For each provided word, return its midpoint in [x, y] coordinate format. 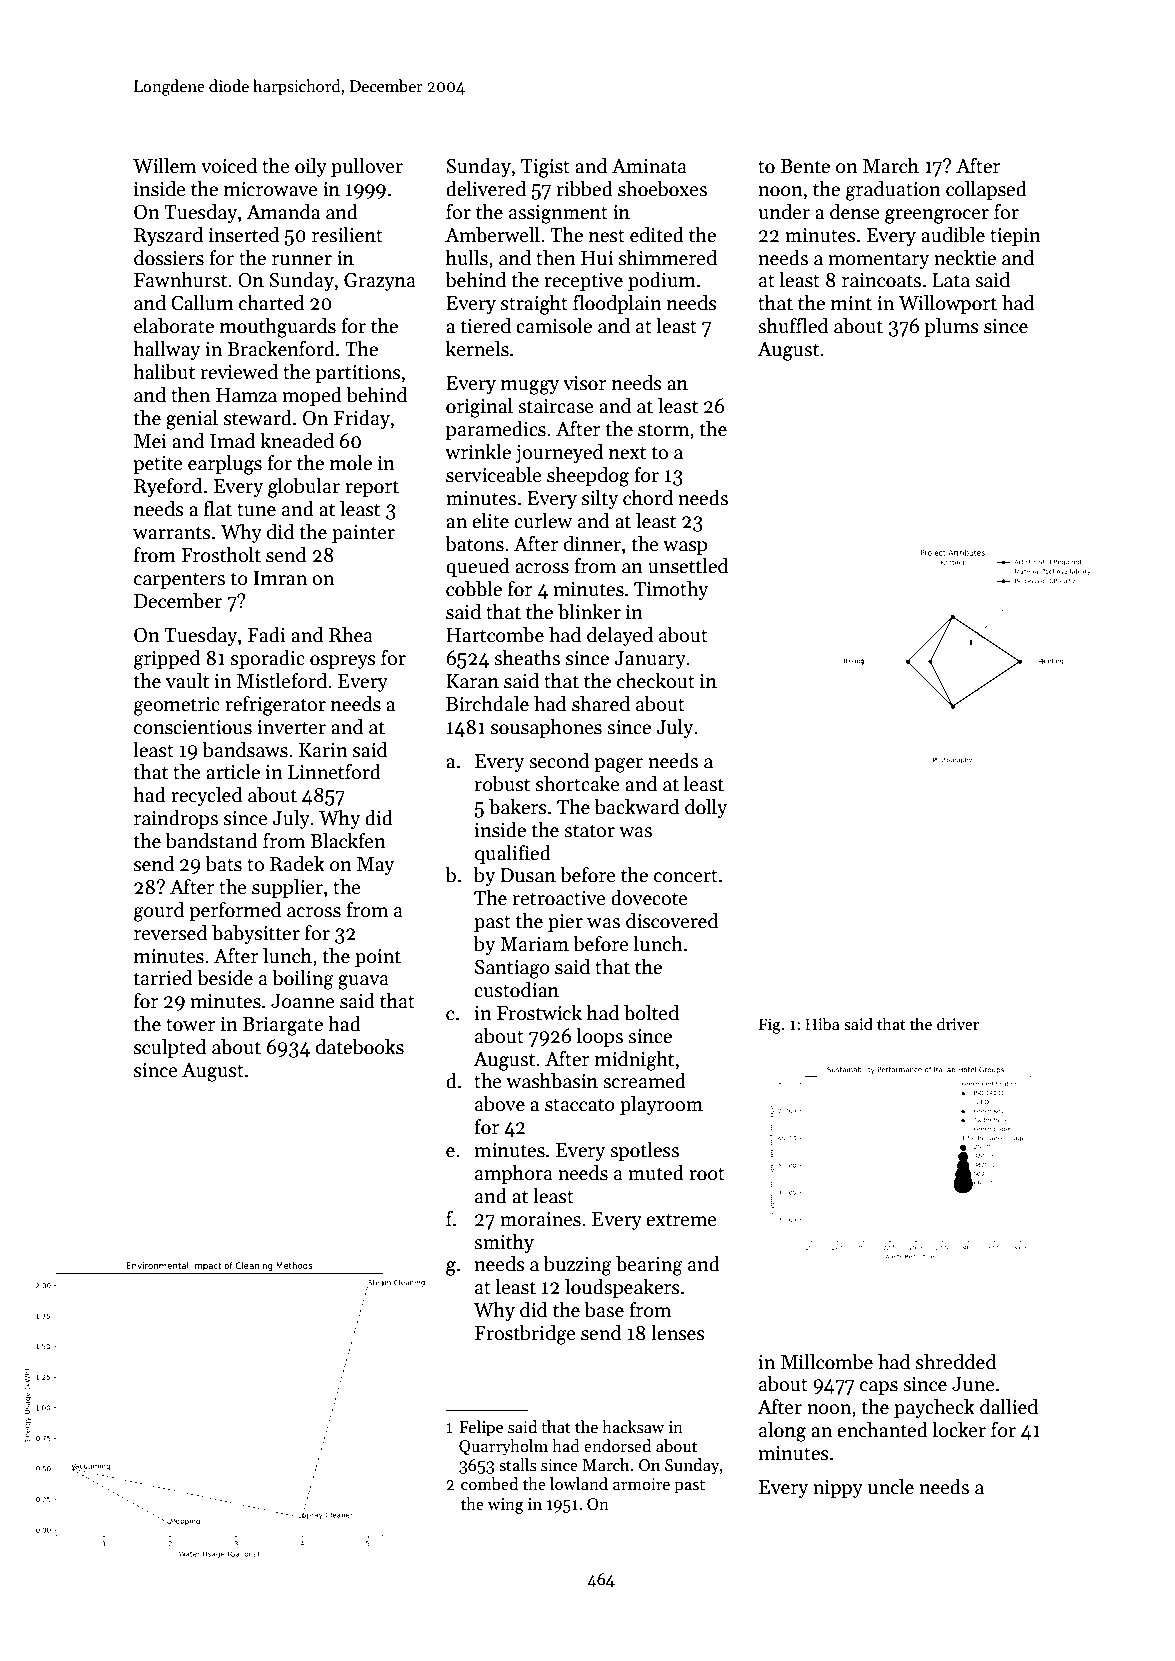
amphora [514, 1174]
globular [304, 488]
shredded [956, 1362]
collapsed [986, 190]
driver [958, 1023]
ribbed [585, 189]
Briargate [283, 1026]
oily [311, 167]
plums [952, 327]
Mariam [534, 944]
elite [490, 521]
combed [489, 1484]
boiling [303, 980]
